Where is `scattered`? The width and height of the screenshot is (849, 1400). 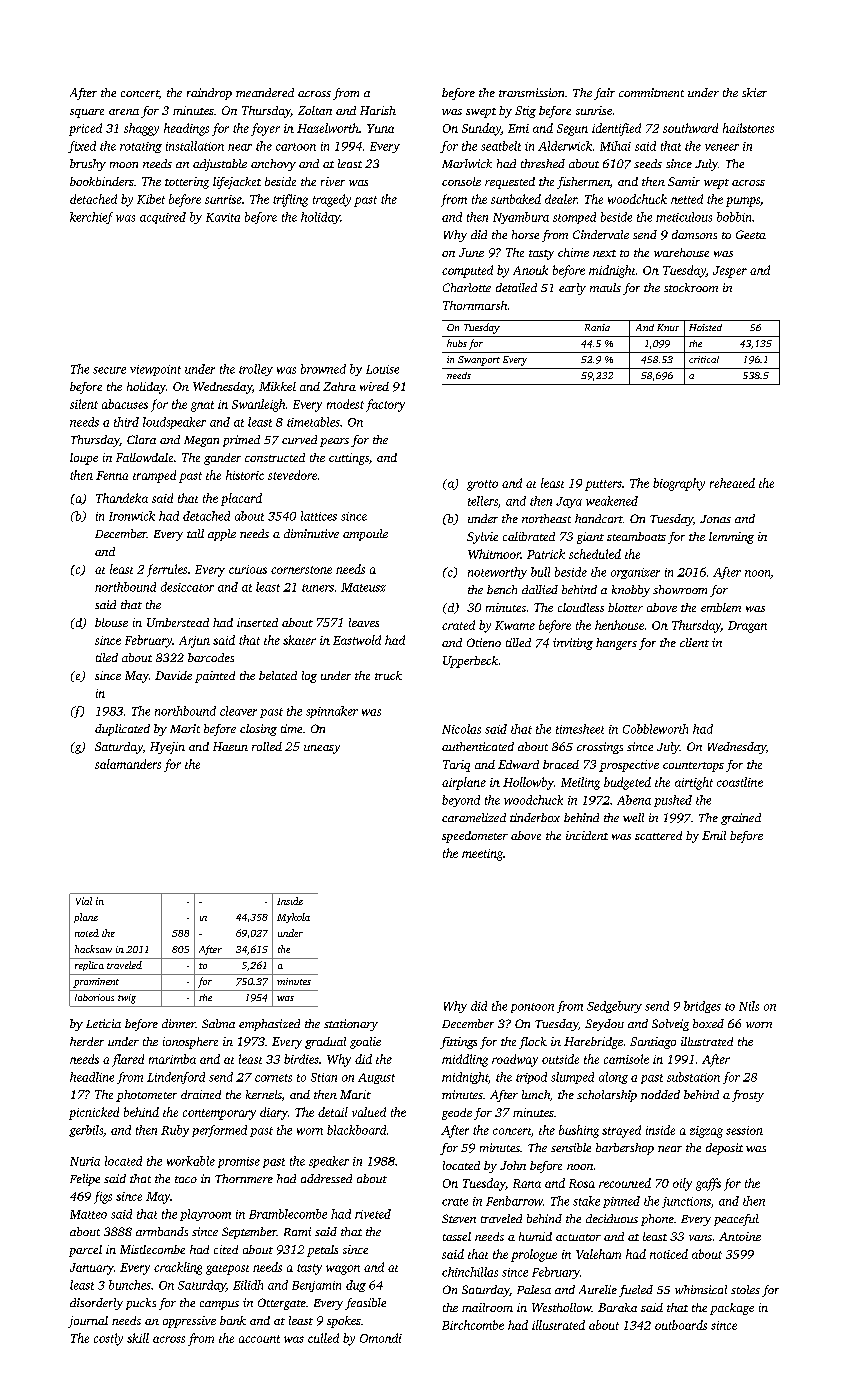
scattered is located at coordinates (658, 835).
